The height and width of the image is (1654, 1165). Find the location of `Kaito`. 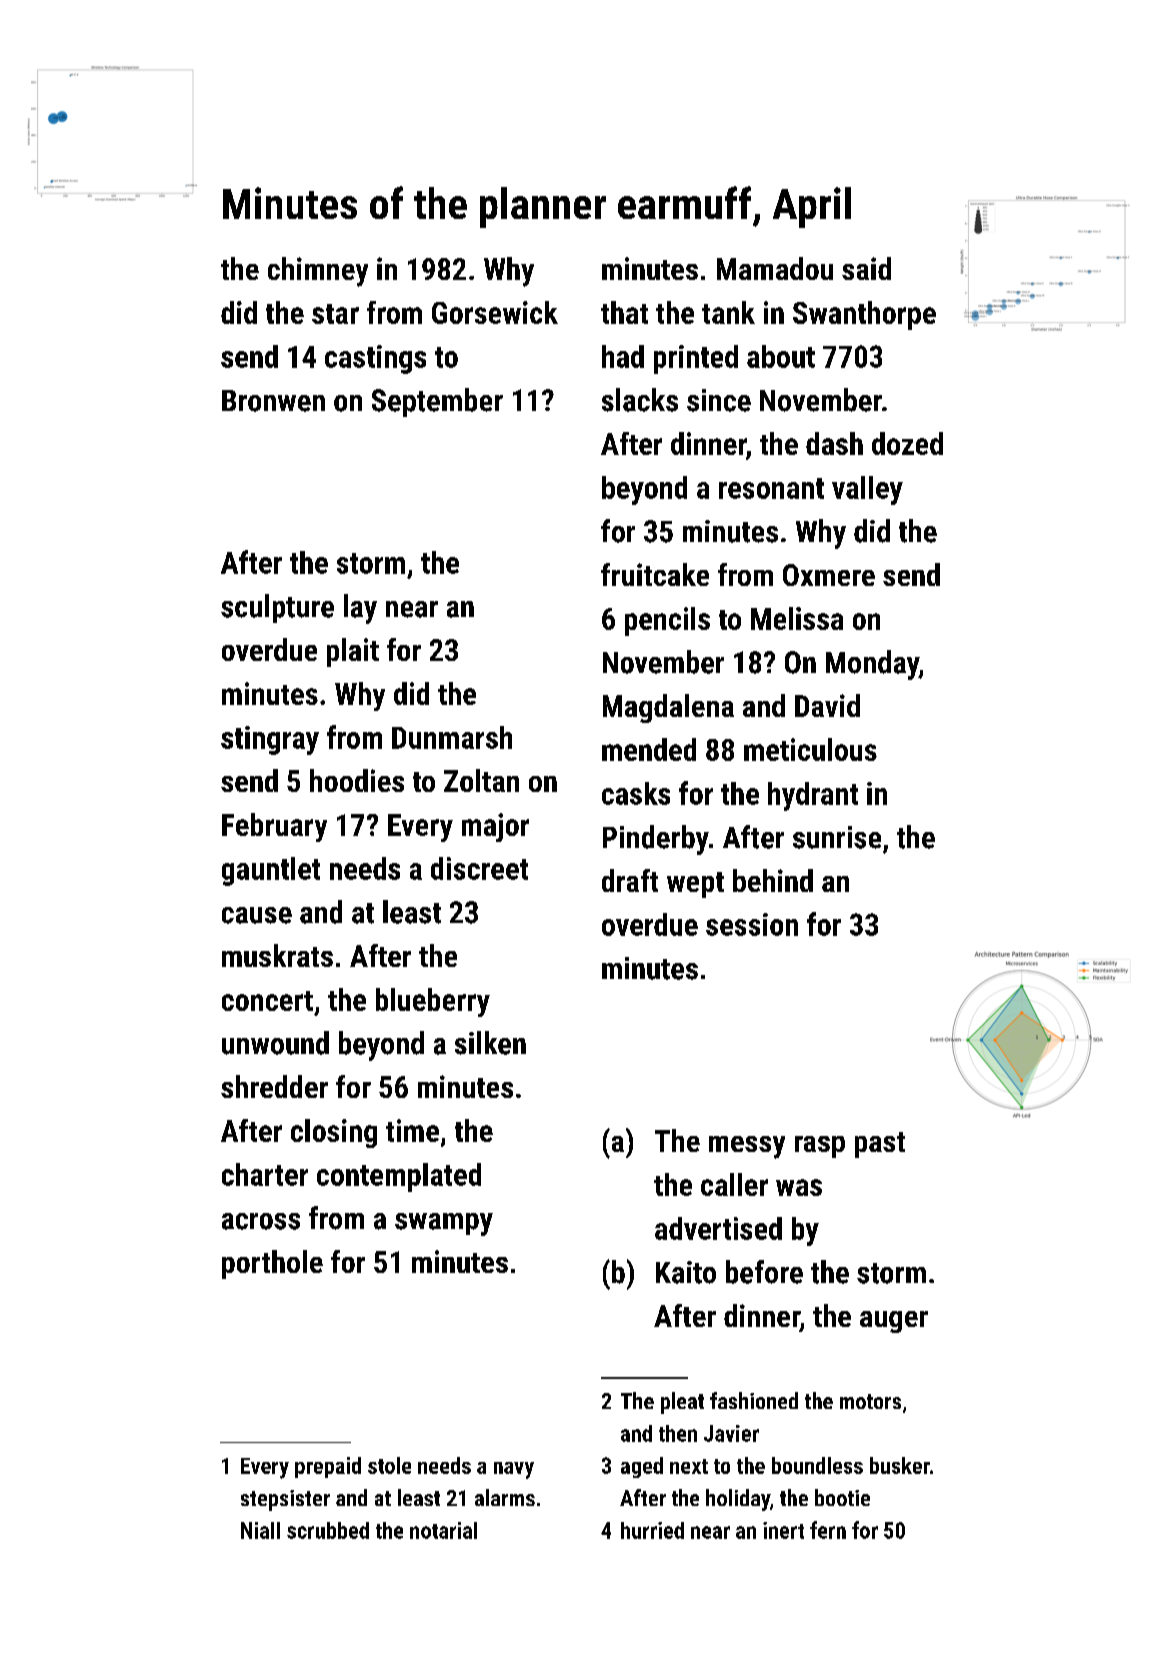

Kaito is located at coordinates (686, 1272).
